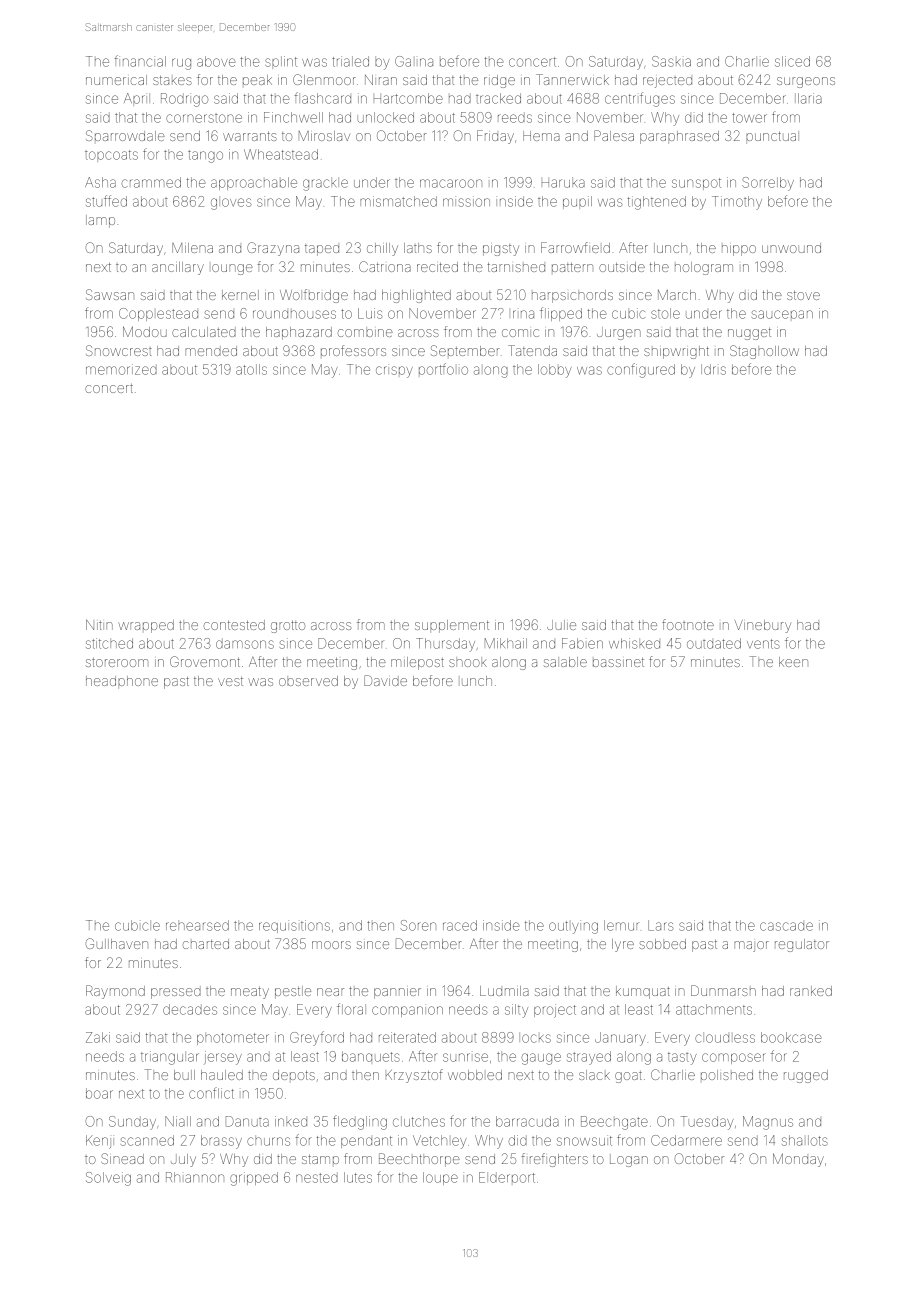 This image has width=924, height=1308. What do you see at coordinates (563, 183) in the image?
I see `Haruka` at bounding box center [563, 183].
